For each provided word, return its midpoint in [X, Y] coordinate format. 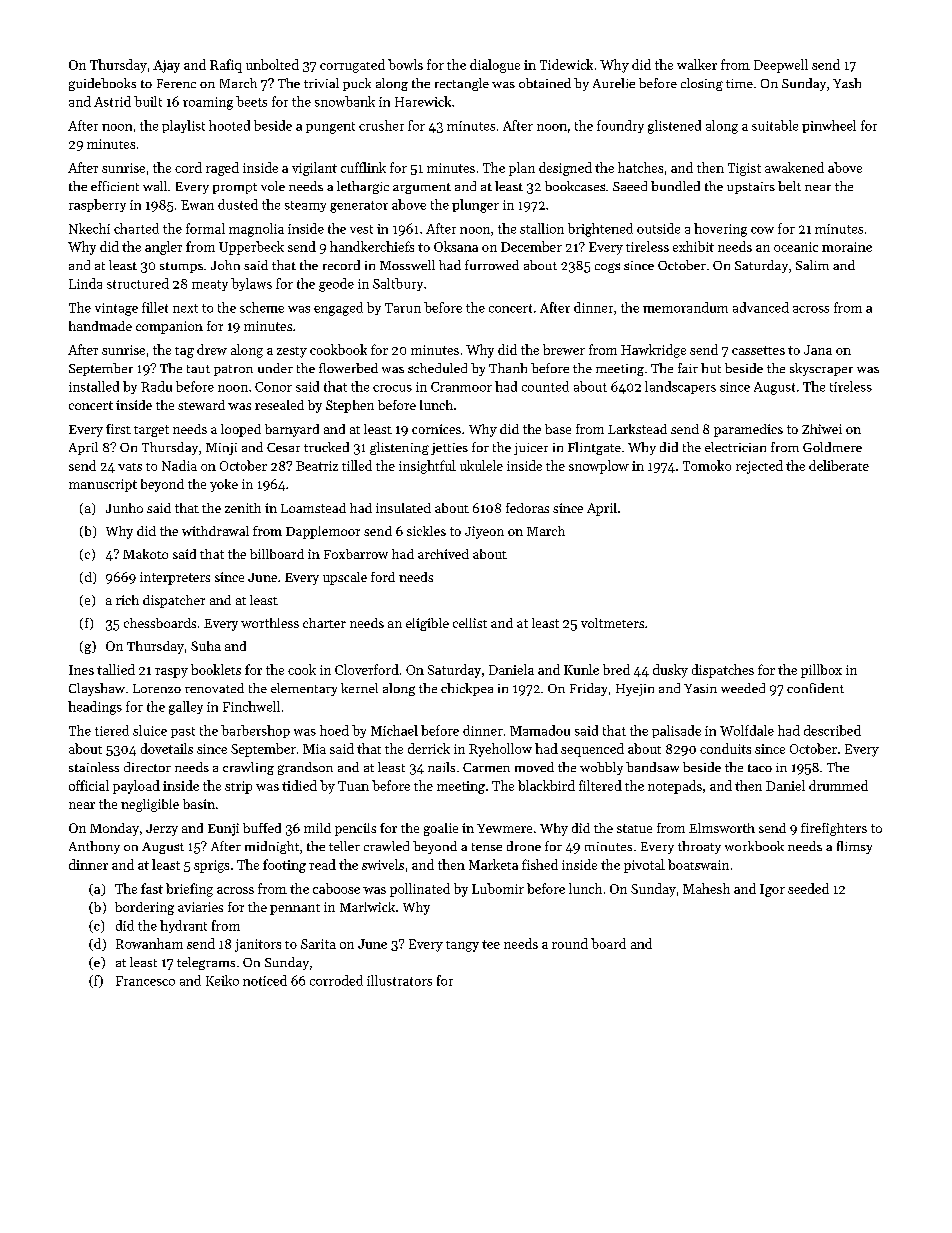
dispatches [723, 671]
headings [95, 708]
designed [565, 169]
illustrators [399, 980]
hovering [720, 230]
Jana [818, 350]
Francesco [145, 981]
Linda [85, 283]
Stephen [350, 406]
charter [324, 623]
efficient [115, 186]
